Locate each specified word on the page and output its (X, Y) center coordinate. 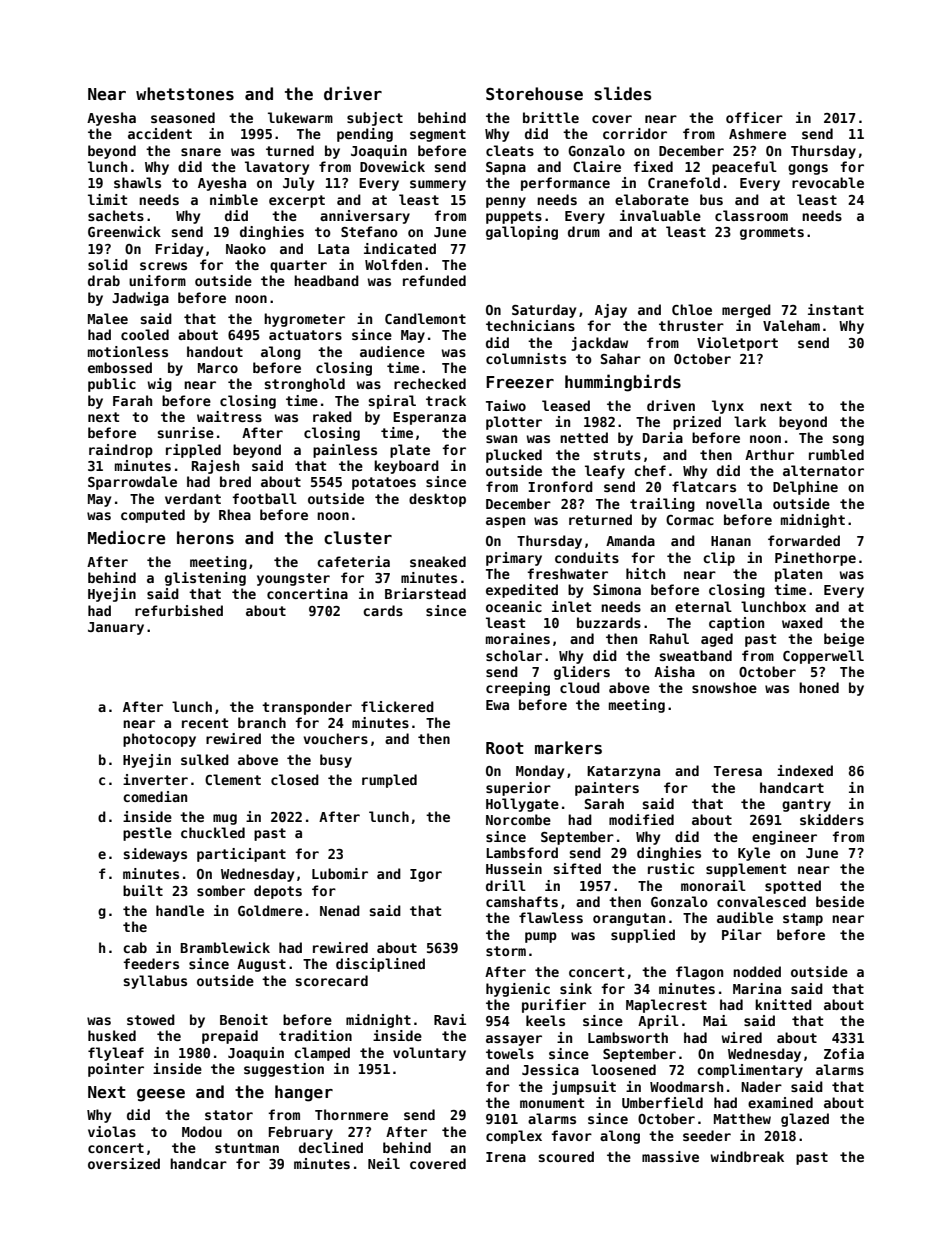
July (298, 184)
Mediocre (126, 537)
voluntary (429, 1054)
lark (750, 421)
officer (754, 117)
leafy (605, 472)
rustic (671, 868)
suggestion (284, 1070)
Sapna (506, 168)
